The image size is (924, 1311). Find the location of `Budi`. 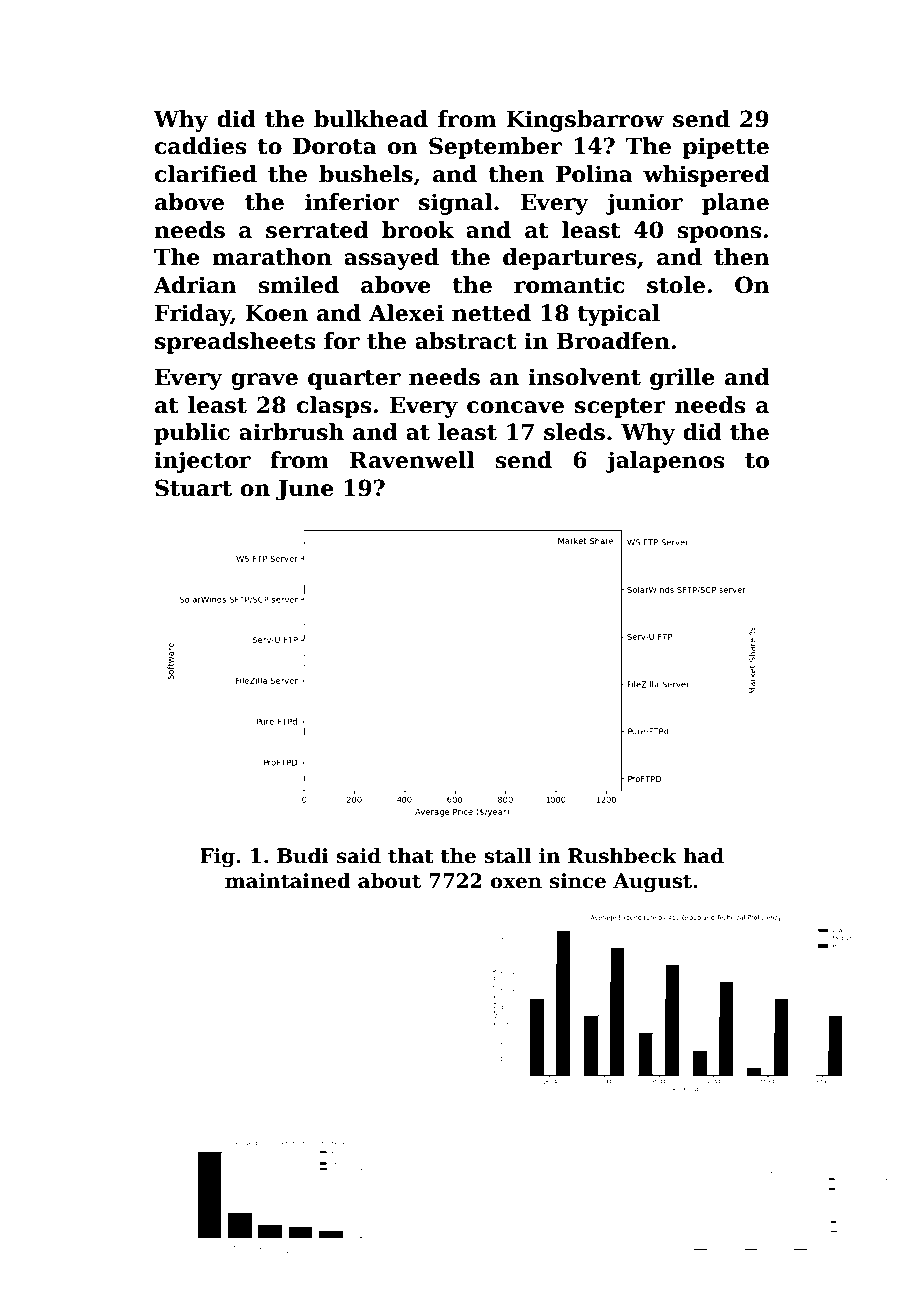

Budi is located at coordinates (303, 856).
